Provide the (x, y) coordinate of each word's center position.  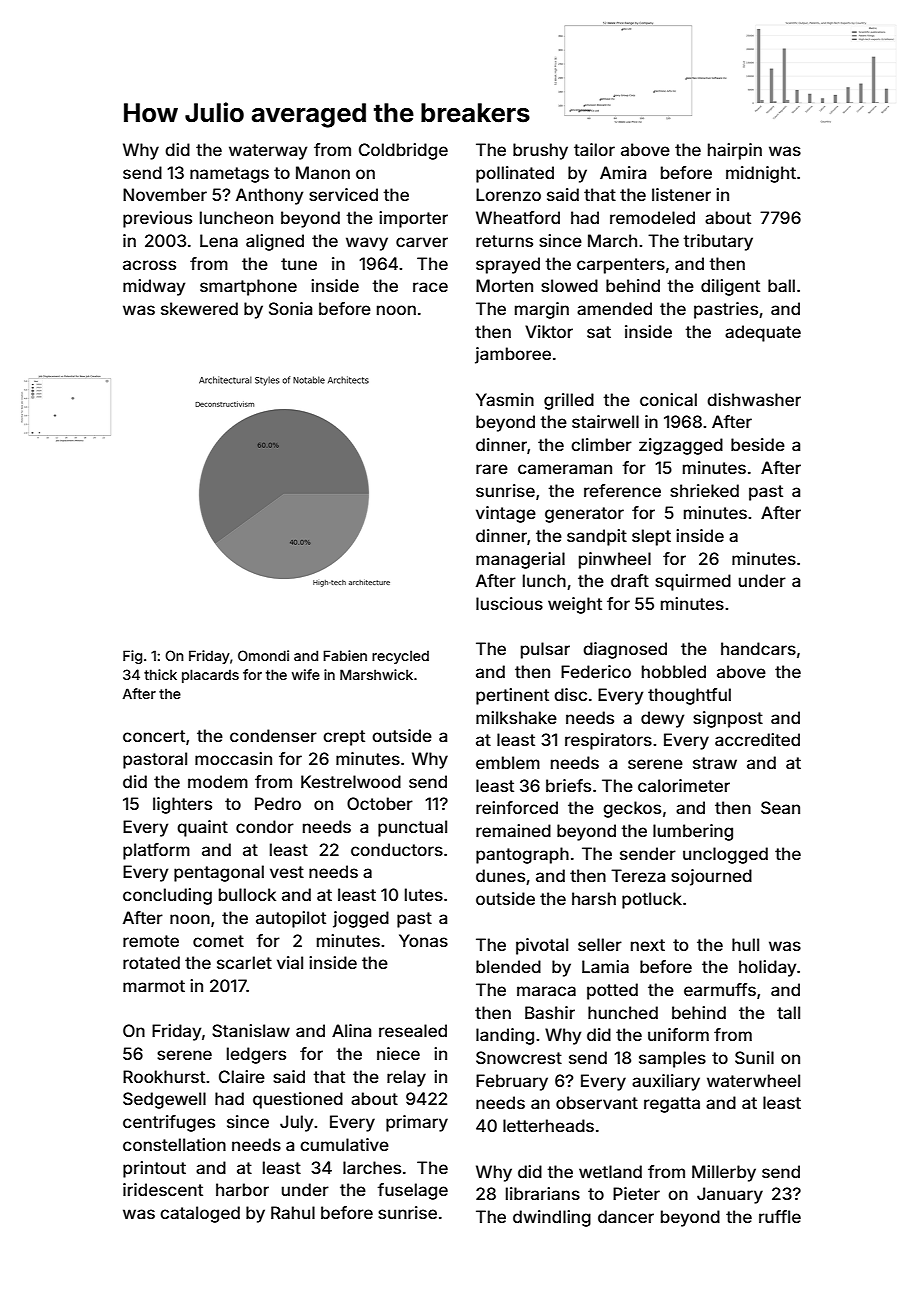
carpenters (621, 266)
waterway (268, 152)
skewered (199, 308)
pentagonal (219, 873)
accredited (757, 739)
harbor (242, 1189)
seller (600, 944)
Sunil (754, 1057)
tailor (594, 149)
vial (290, 962)
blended (508, 966)
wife (306, 674)
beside (758, 444)
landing (505, 1036)
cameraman (565, 469)
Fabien (345, 655)
